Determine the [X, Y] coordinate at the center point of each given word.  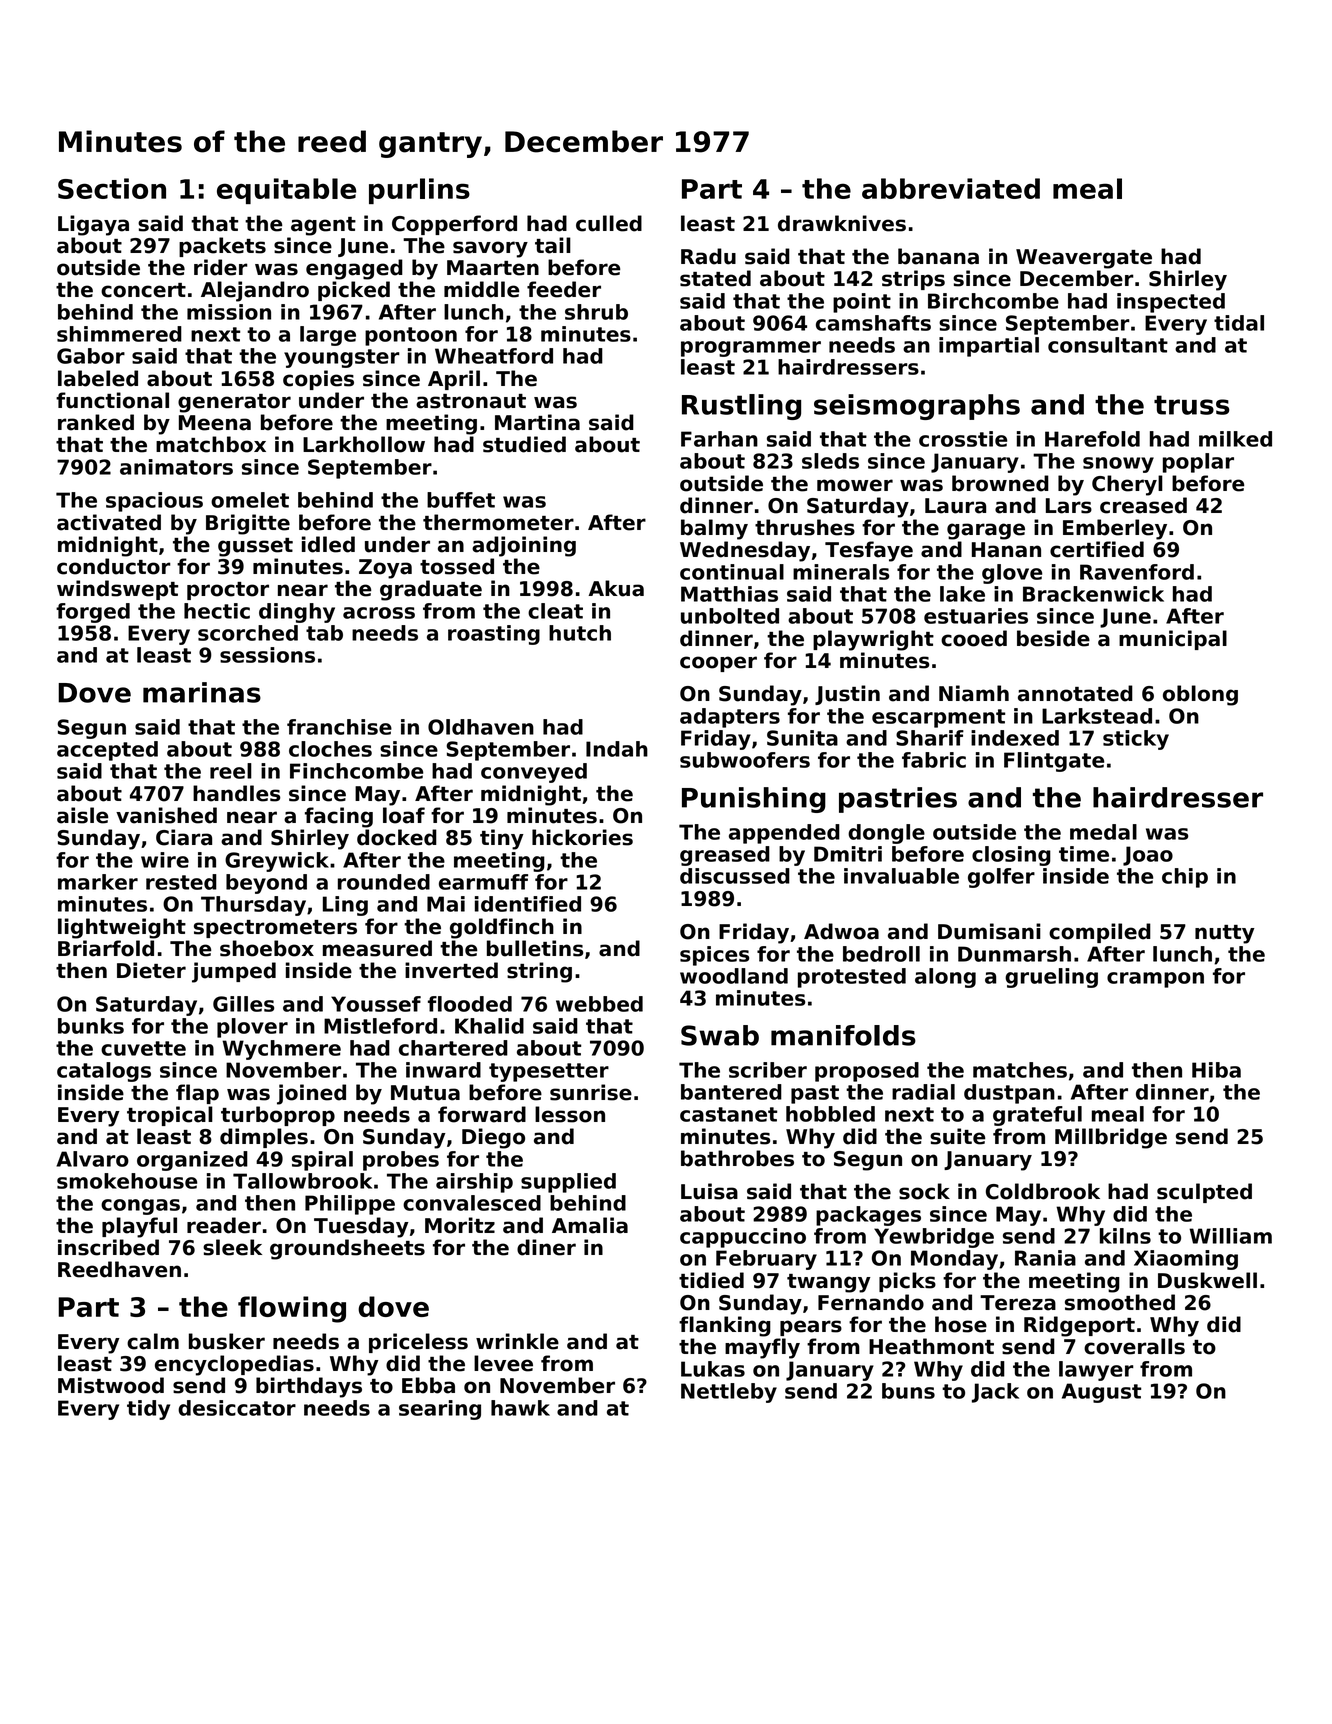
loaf [404, 815]
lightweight [122, 928]
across [379, 613]
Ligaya [93, 225]
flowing [292, 1309]
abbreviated [951, 188]
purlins [419, 191]
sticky [1136, 740]
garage [986, 531]
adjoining [524, 546]
